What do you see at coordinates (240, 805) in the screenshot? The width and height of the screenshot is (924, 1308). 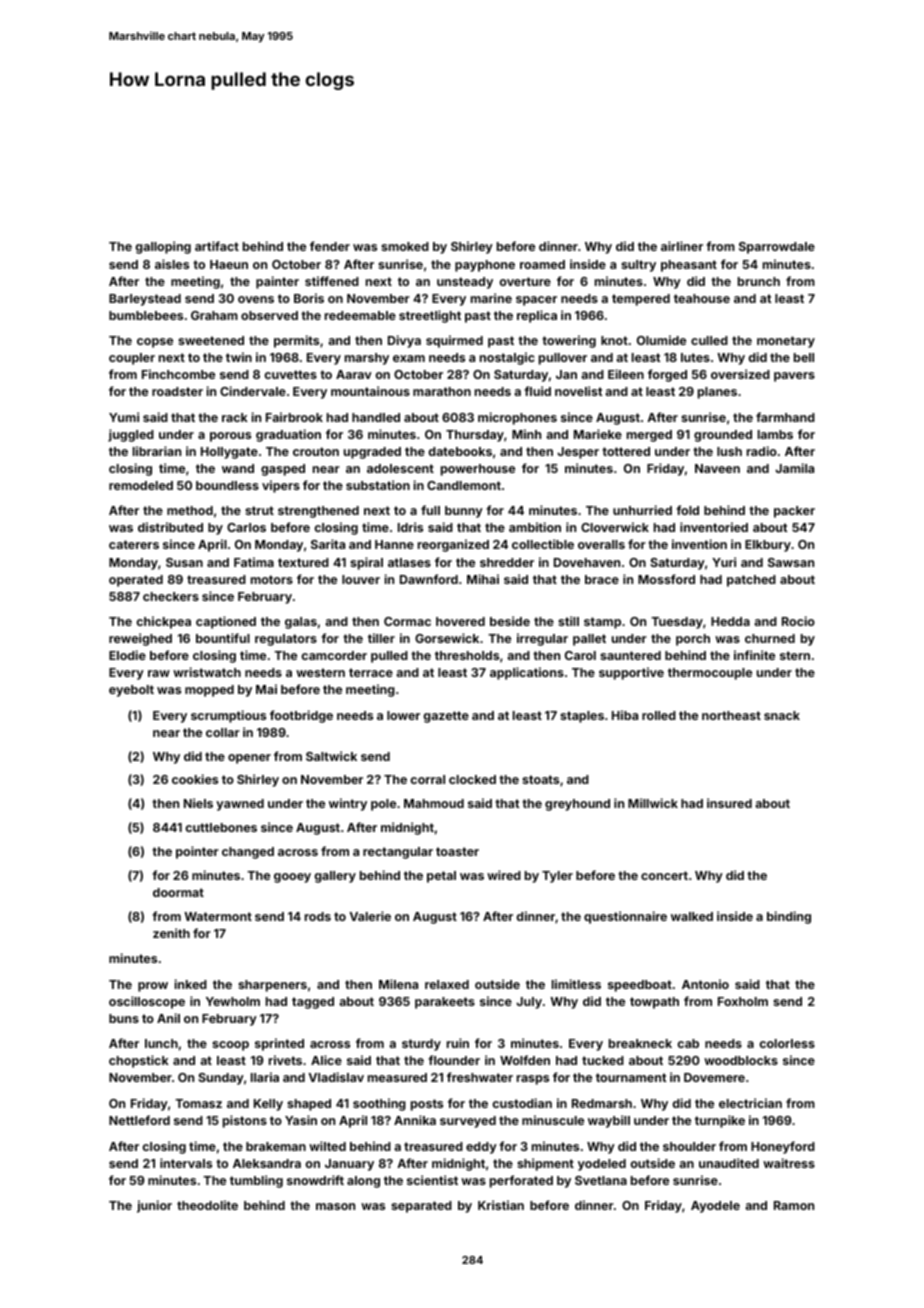 I see `yawned` at bounding box center [240, 805].
